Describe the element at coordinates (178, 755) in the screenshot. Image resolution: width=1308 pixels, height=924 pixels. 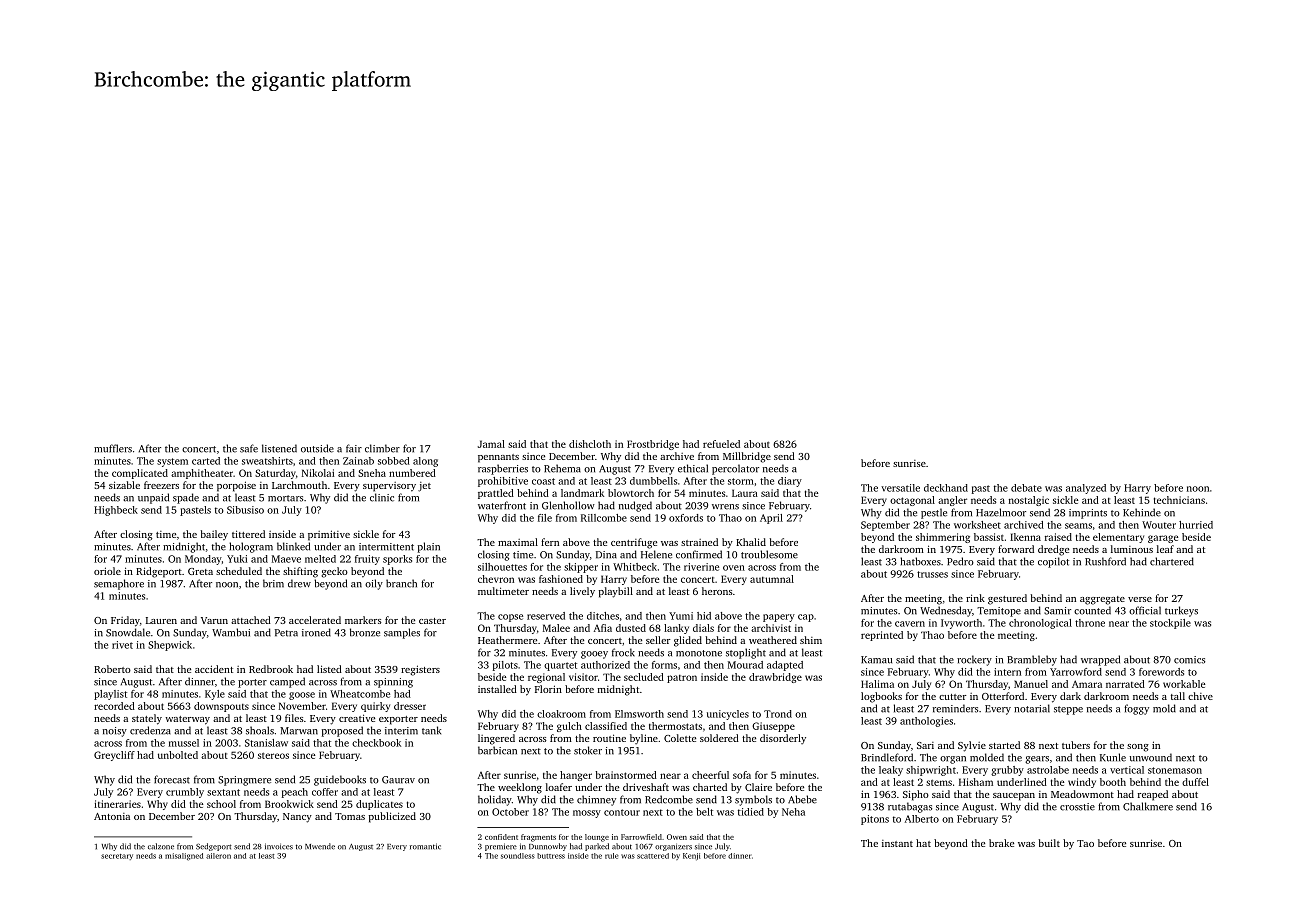
I see `unbolted` at that location.
